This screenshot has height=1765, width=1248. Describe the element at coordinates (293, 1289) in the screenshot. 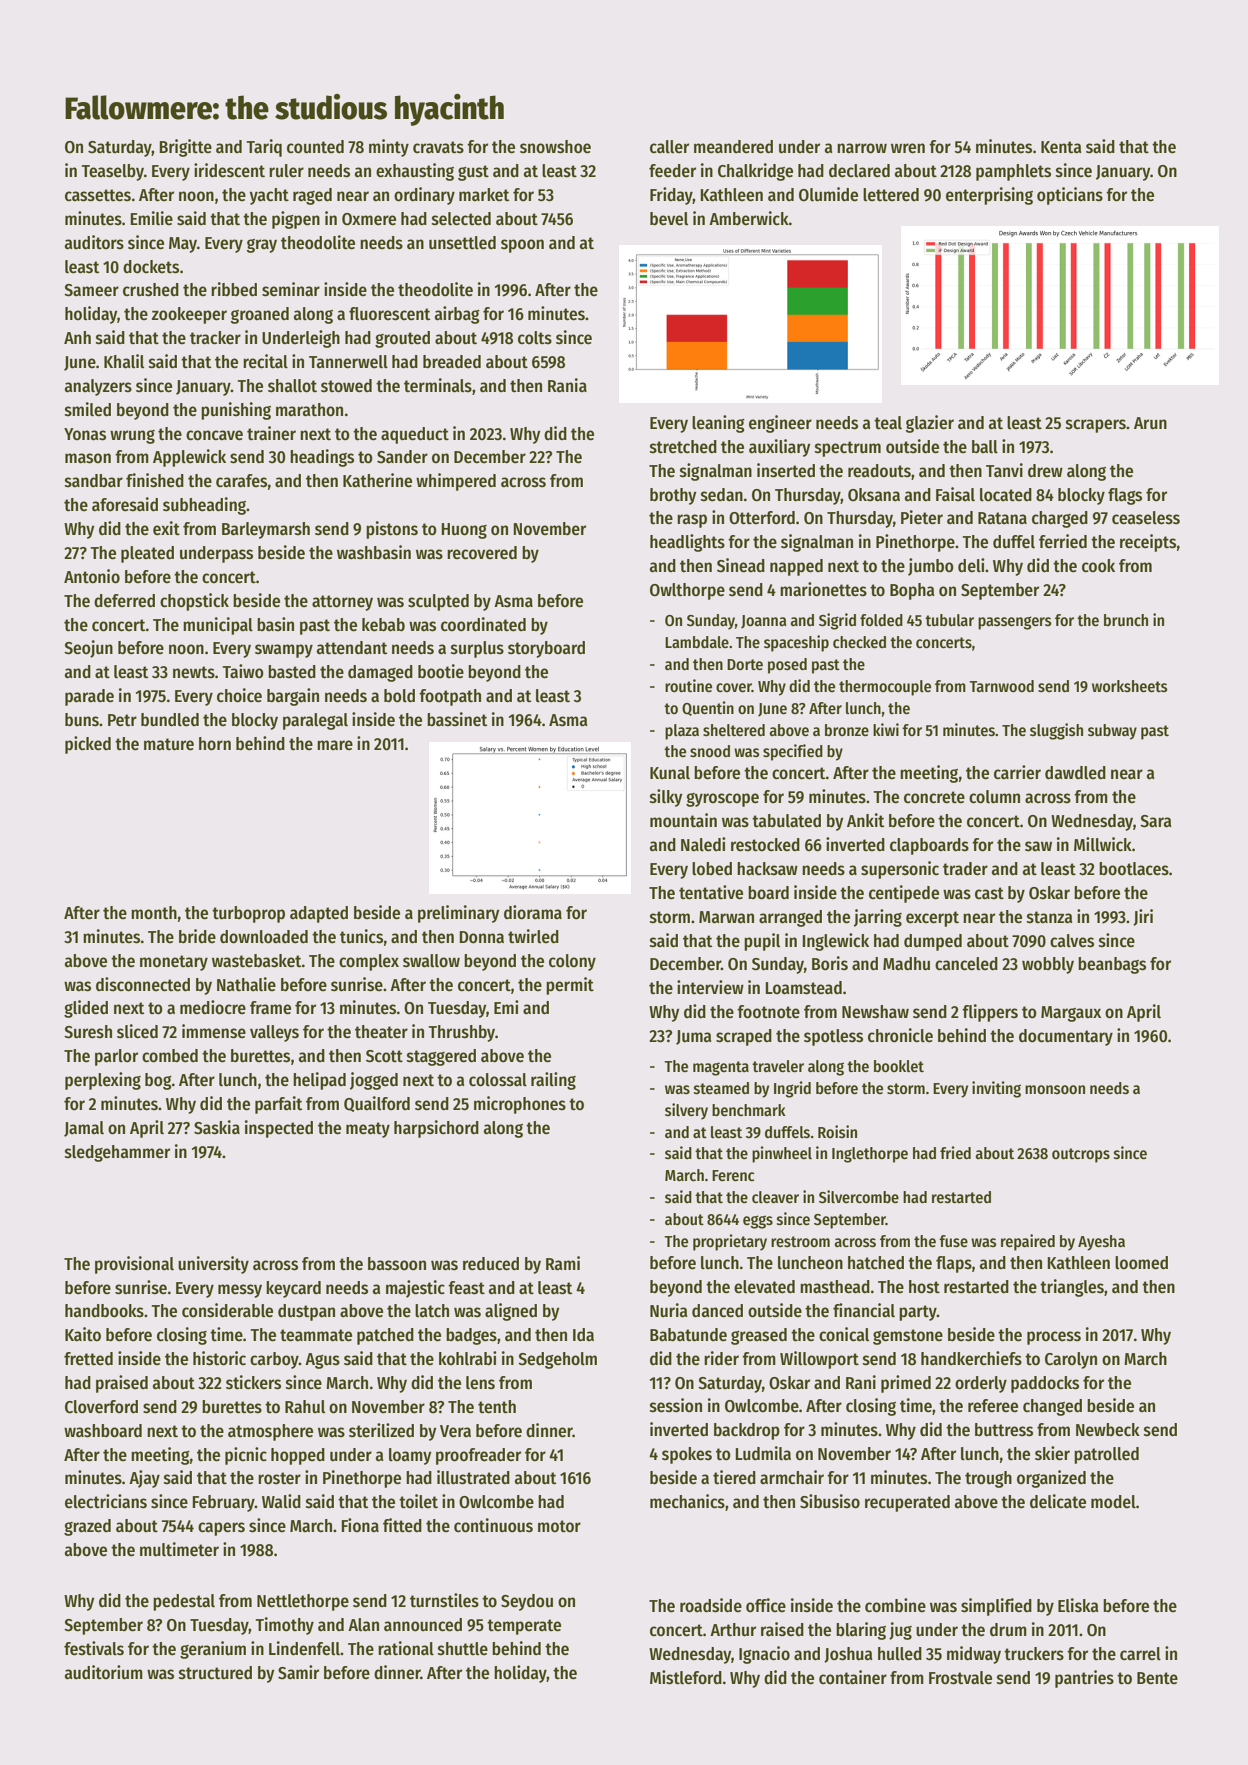

I see `keycard` at that location.
